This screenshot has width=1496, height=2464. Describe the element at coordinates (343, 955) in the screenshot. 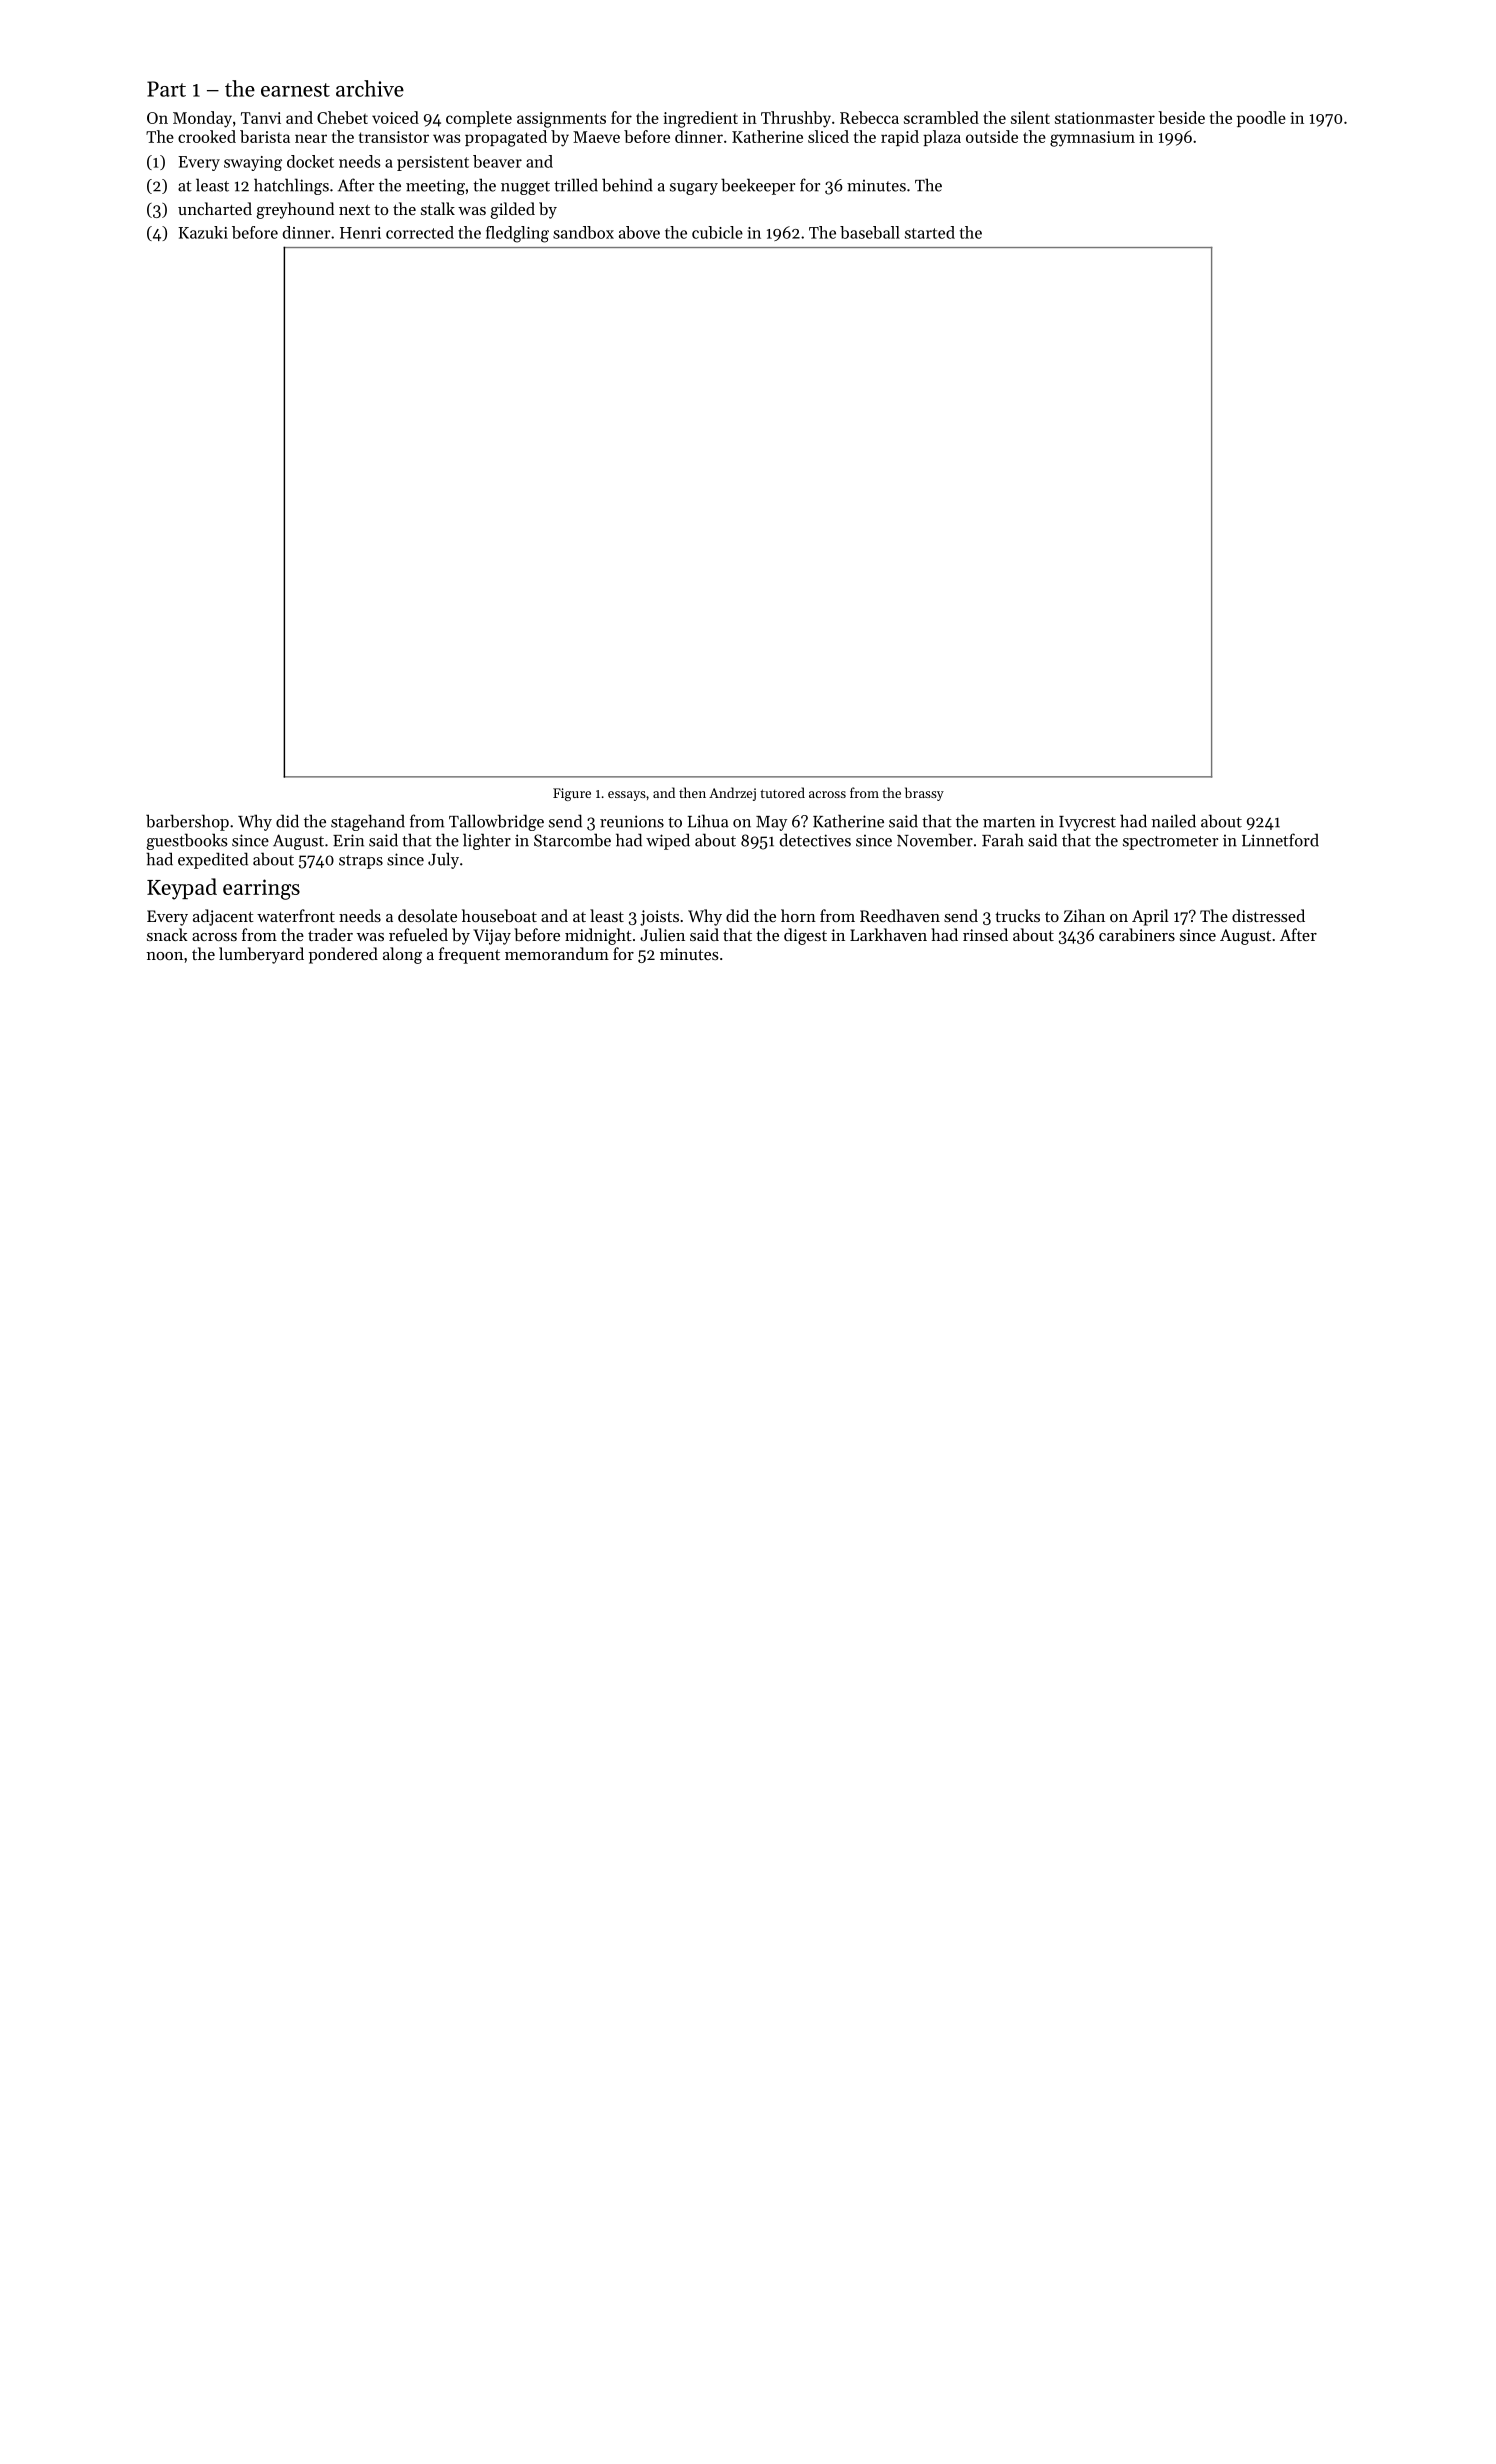

I see `pondered` at that location.
